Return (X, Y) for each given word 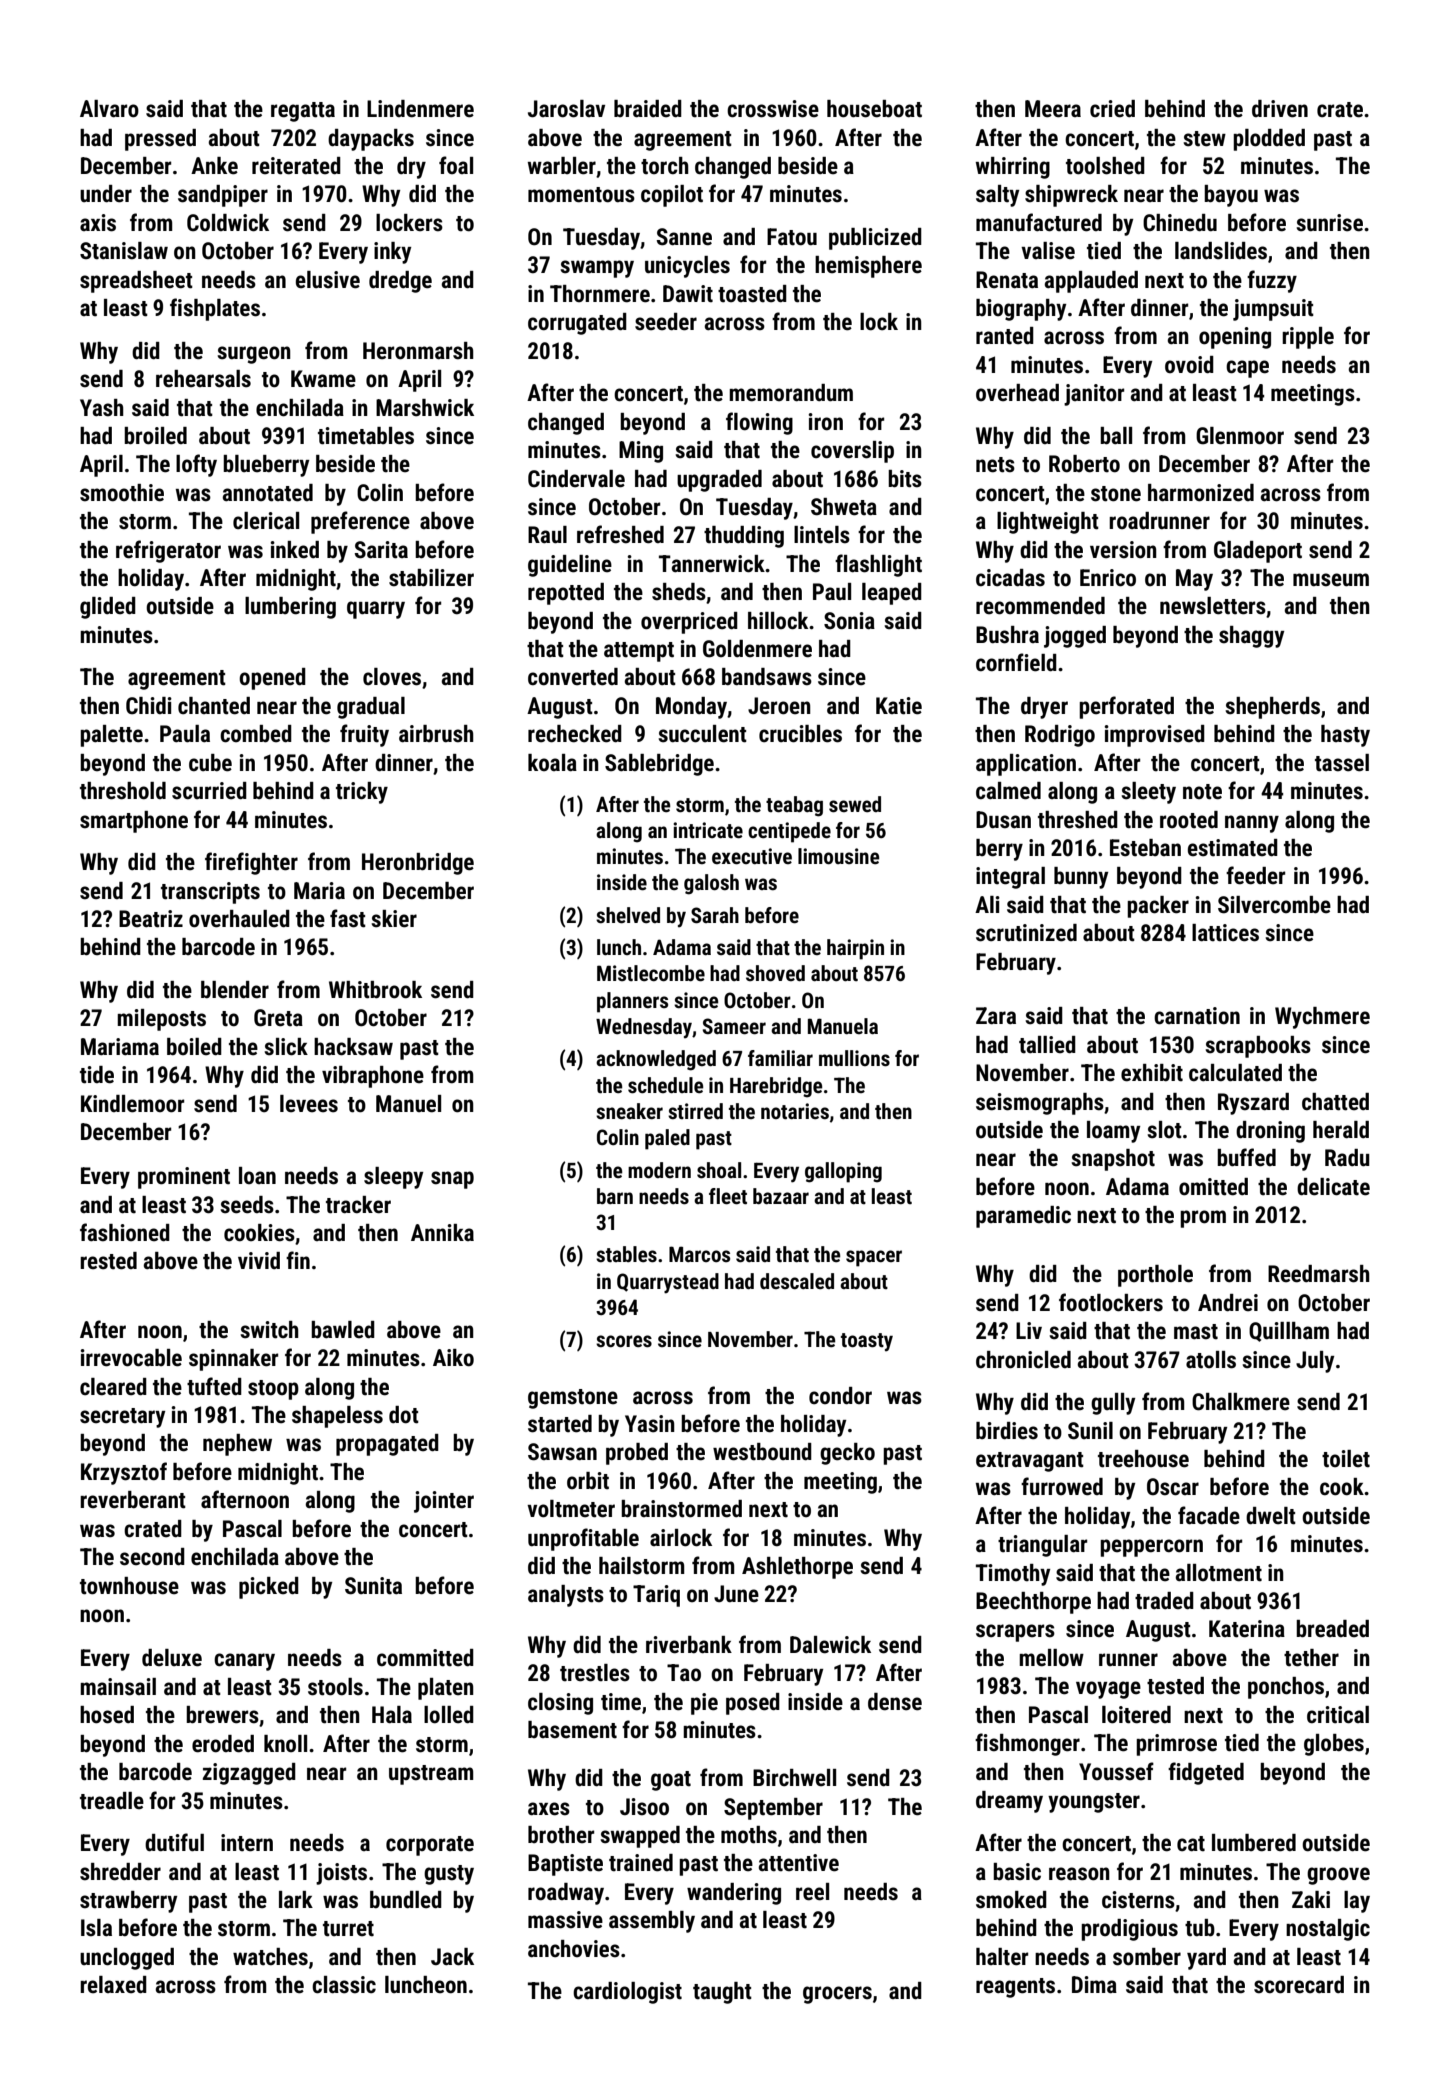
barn (615, 1196)
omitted (1213, 1187)
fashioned (125, 1232)
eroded (223, 1744)
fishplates (215, 309)
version (1123, 550)
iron (826, 422)
